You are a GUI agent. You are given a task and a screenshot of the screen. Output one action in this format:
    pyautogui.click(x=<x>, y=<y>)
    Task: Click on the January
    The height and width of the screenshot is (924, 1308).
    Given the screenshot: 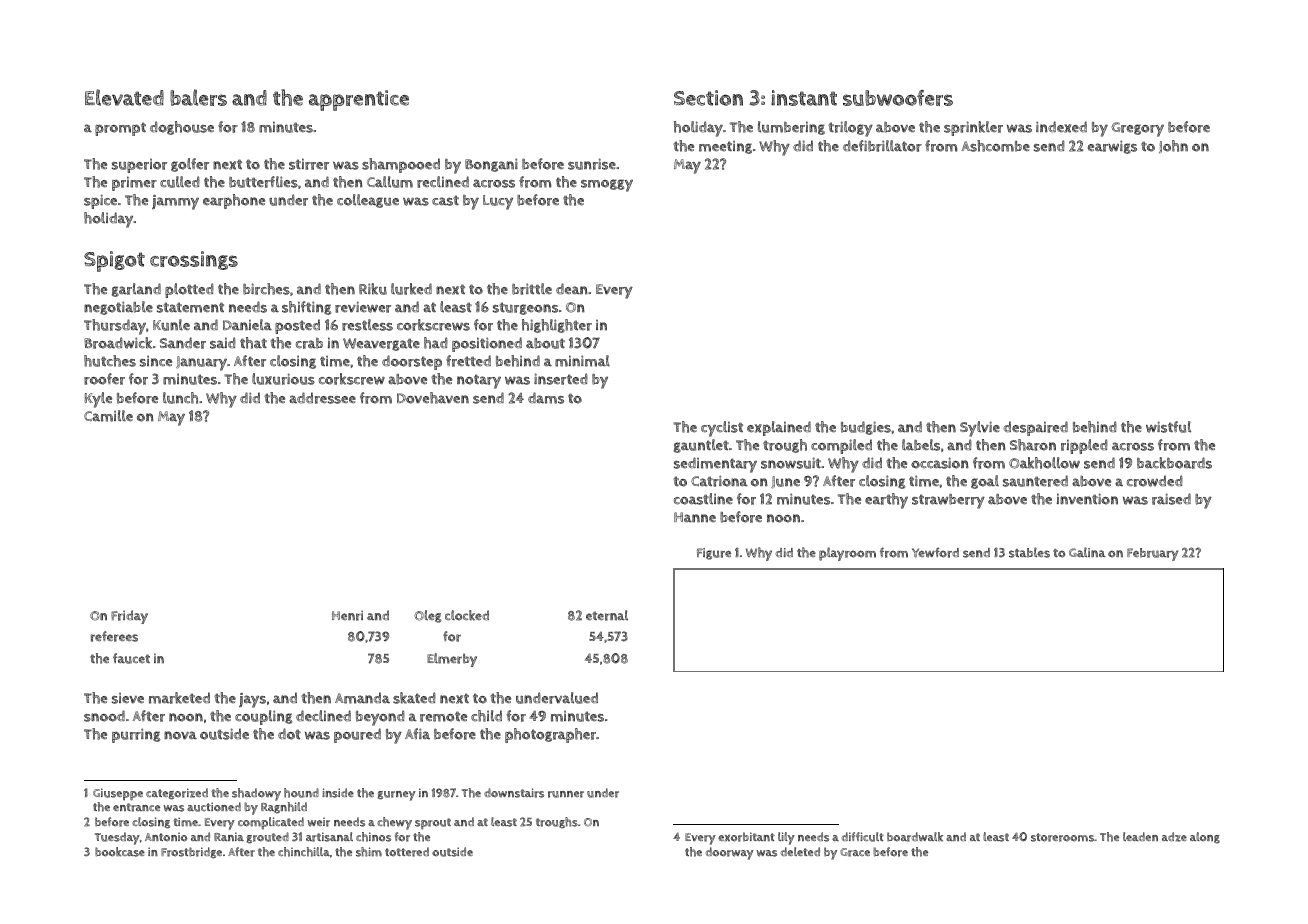 What is the action you would take?
    pyautogui.click(x=201, y=363)
